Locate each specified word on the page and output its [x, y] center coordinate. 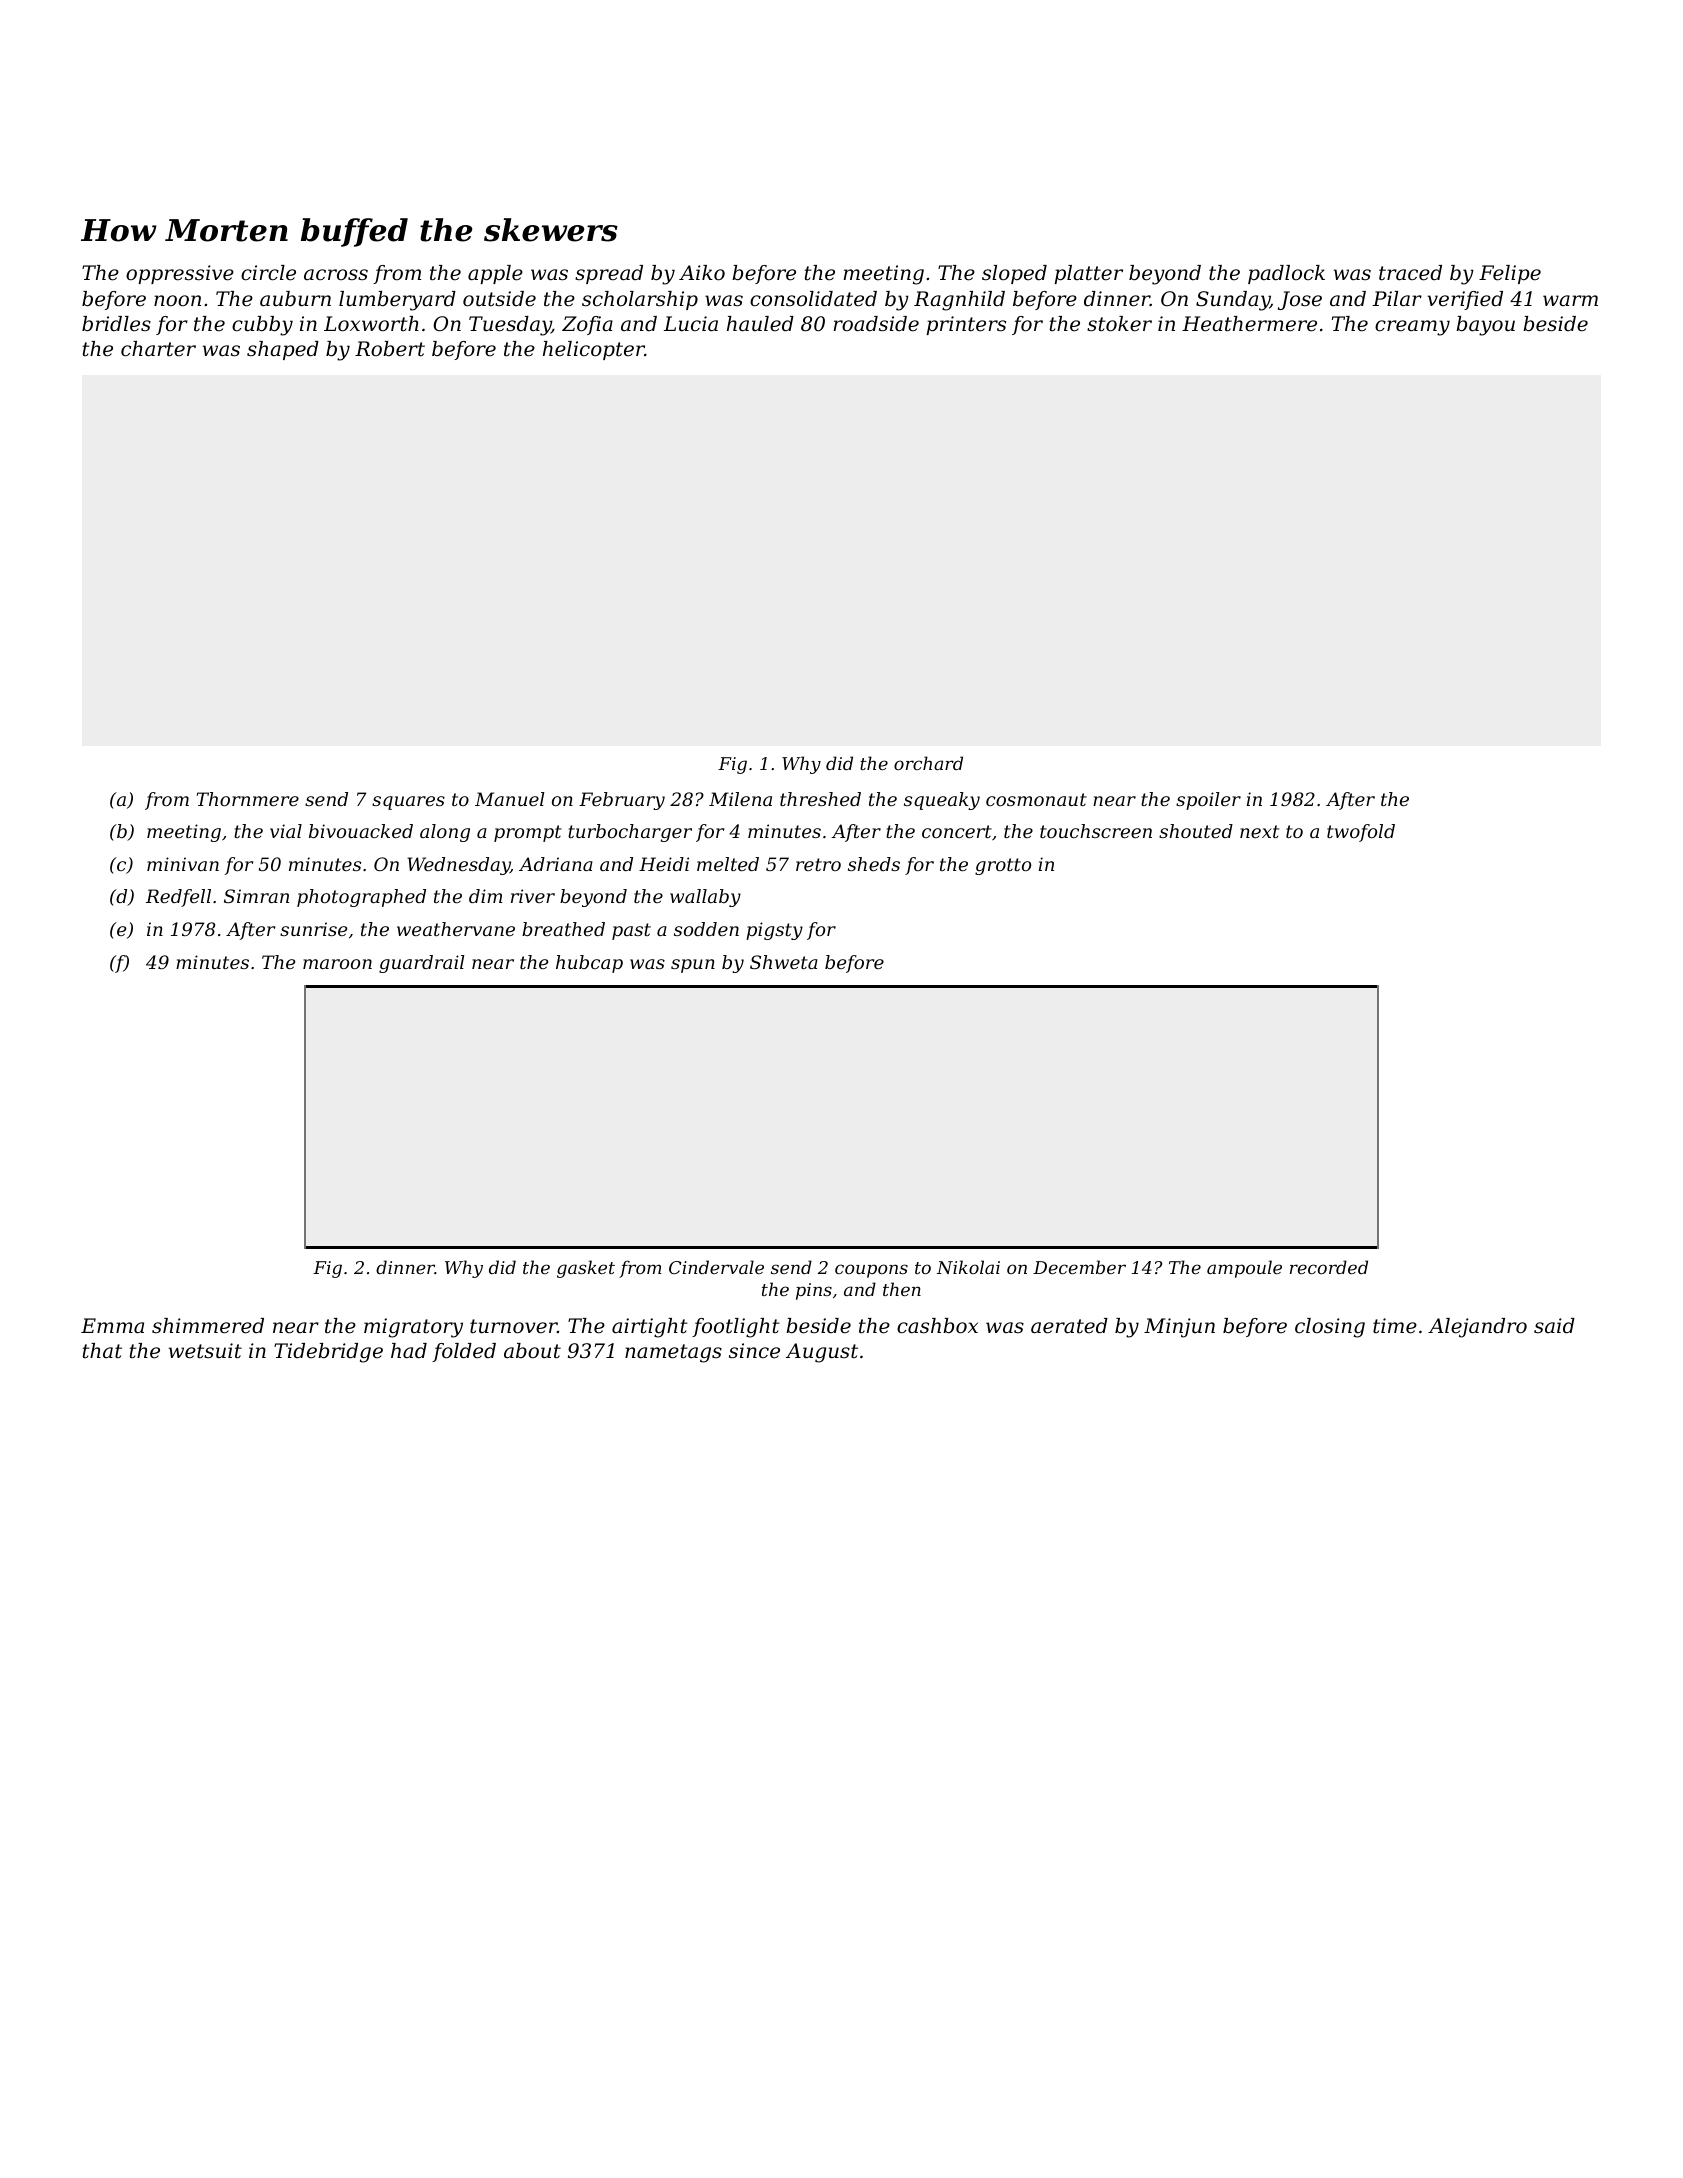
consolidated [813, 299]
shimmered [208, 1326]
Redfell [178, 898]
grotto [1003, 866]
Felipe [1510, 274]
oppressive [180, 274]
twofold [1361, 833]
